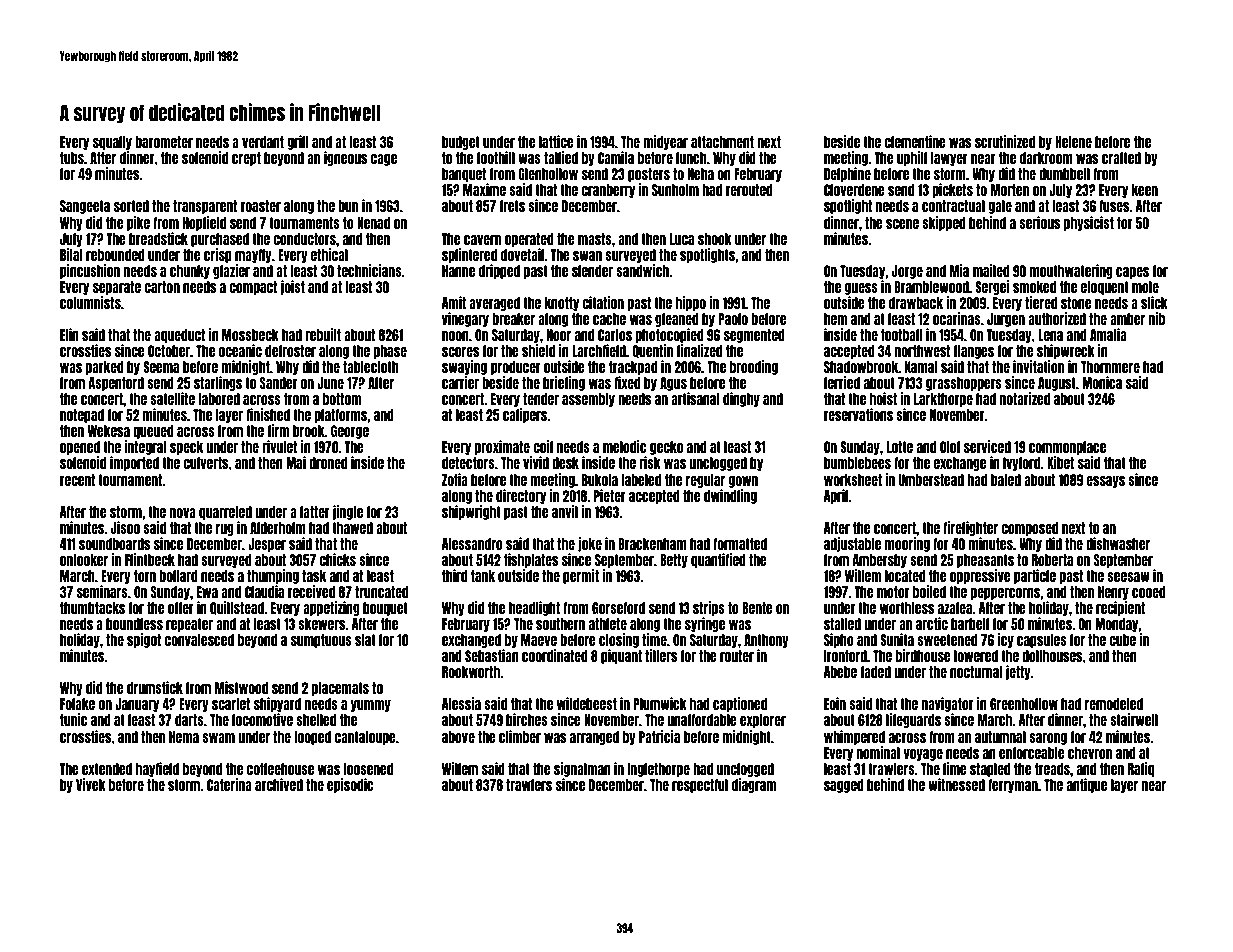 The height and width of the page is (952, 1233). Describe the element at coordinates (471, 672) in the page. I see `Rookworth` at that location.
